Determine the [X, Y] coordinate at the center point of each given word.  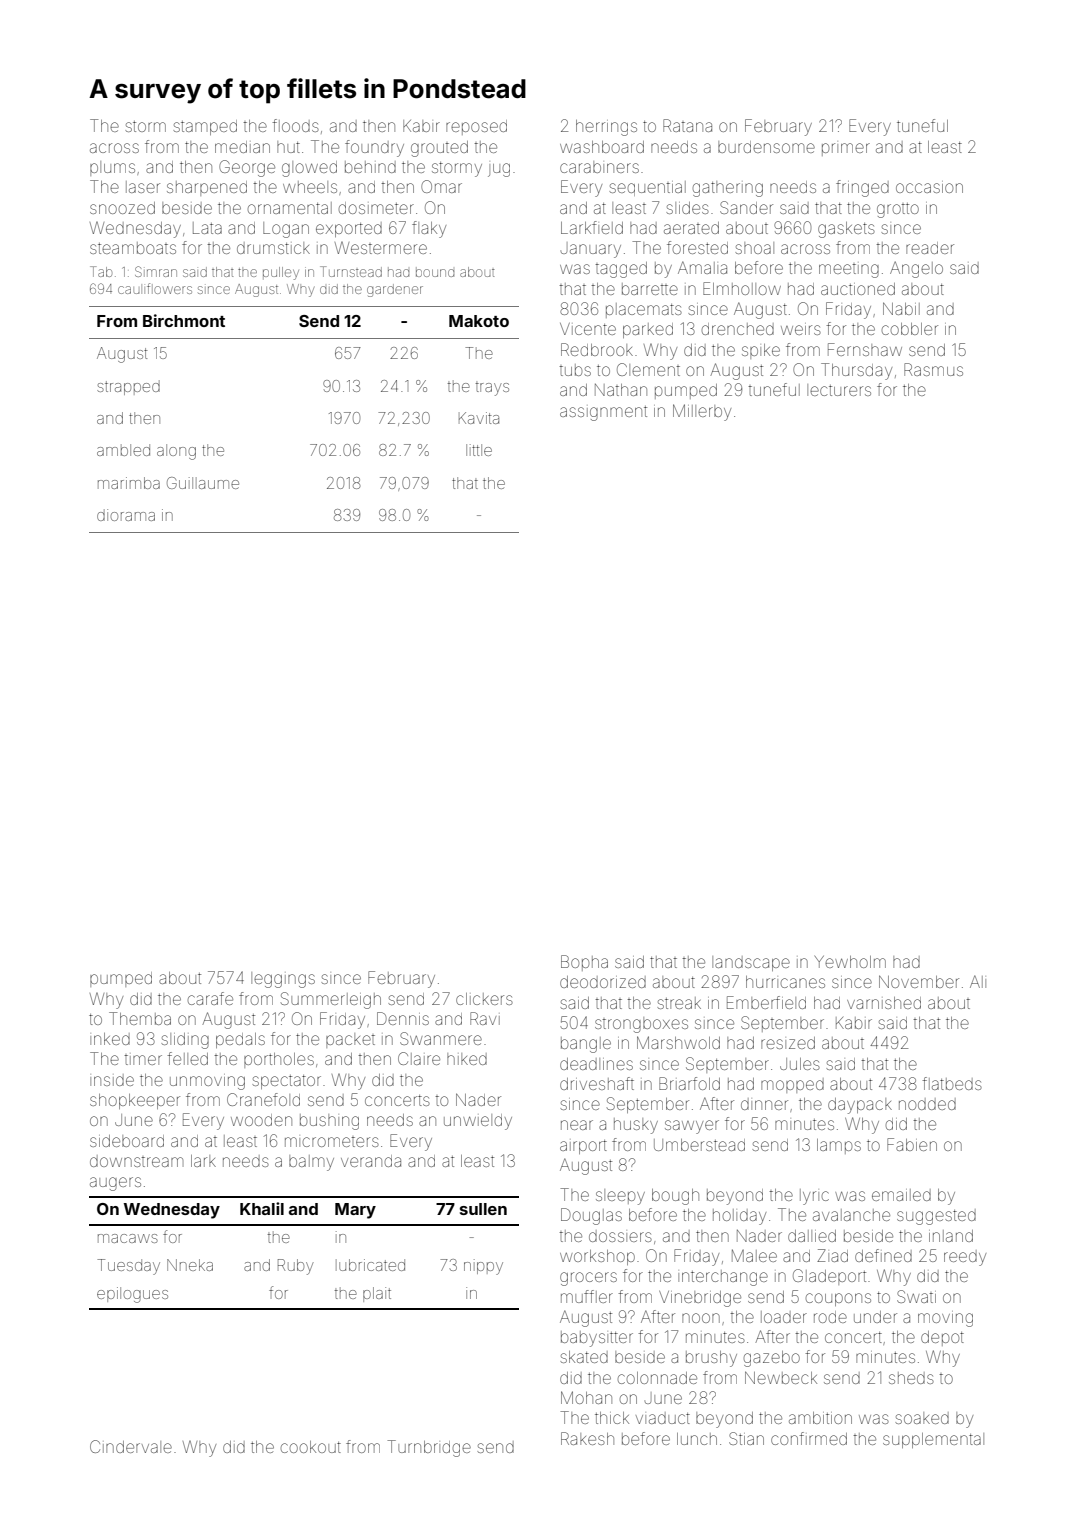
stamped [205, 127]
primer [846, 149]
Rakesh [587, 1438]
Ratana [687, 125]
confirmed [809, 1438]
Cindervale [131, 1446]
